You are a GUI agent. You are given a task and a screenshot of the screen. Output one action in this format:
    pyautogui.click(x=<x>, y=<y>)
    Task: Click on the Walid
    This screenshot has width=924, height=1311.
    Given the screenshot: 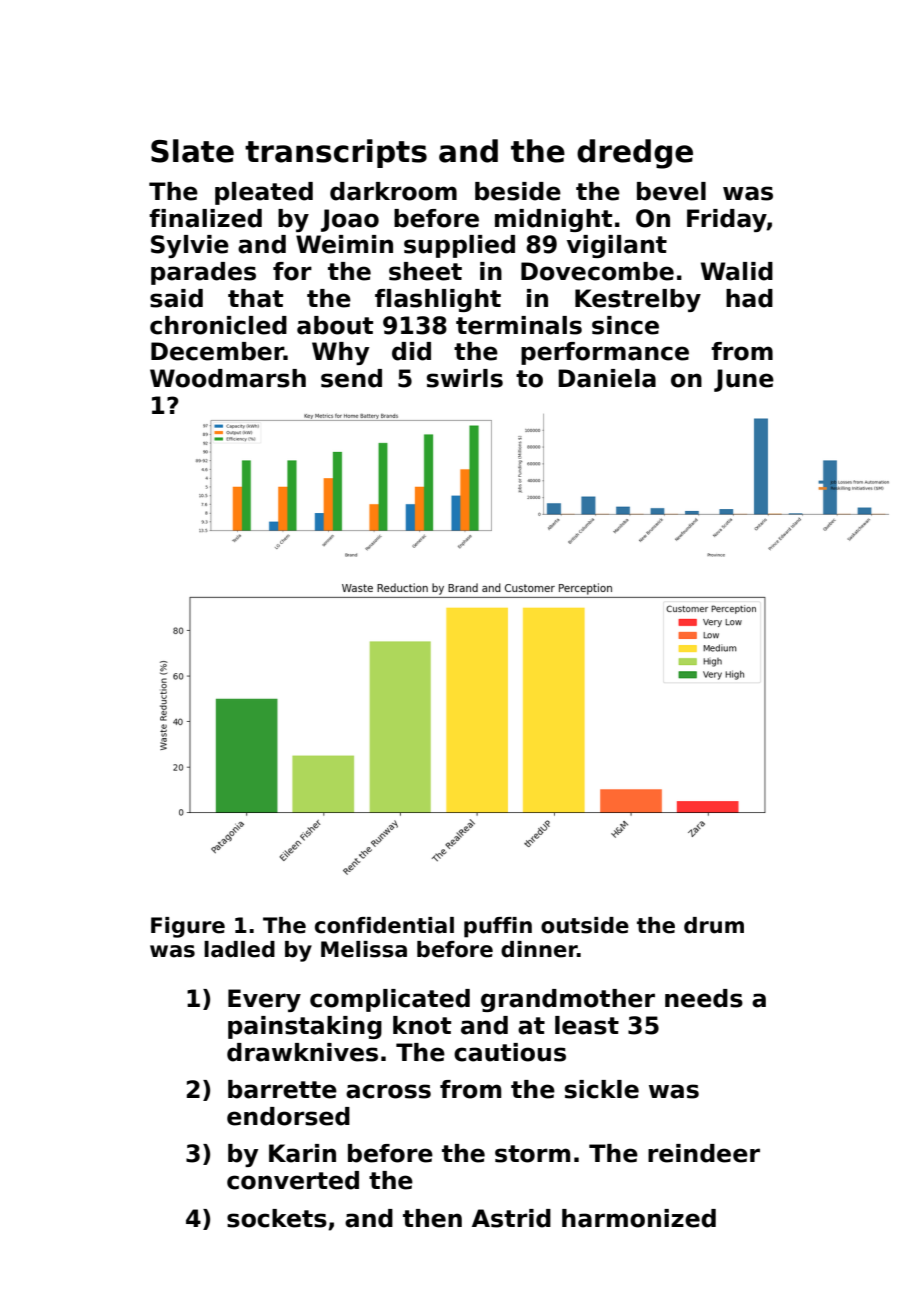 What is the action you would take?
    pyautogui.click(x=737, y=271)
